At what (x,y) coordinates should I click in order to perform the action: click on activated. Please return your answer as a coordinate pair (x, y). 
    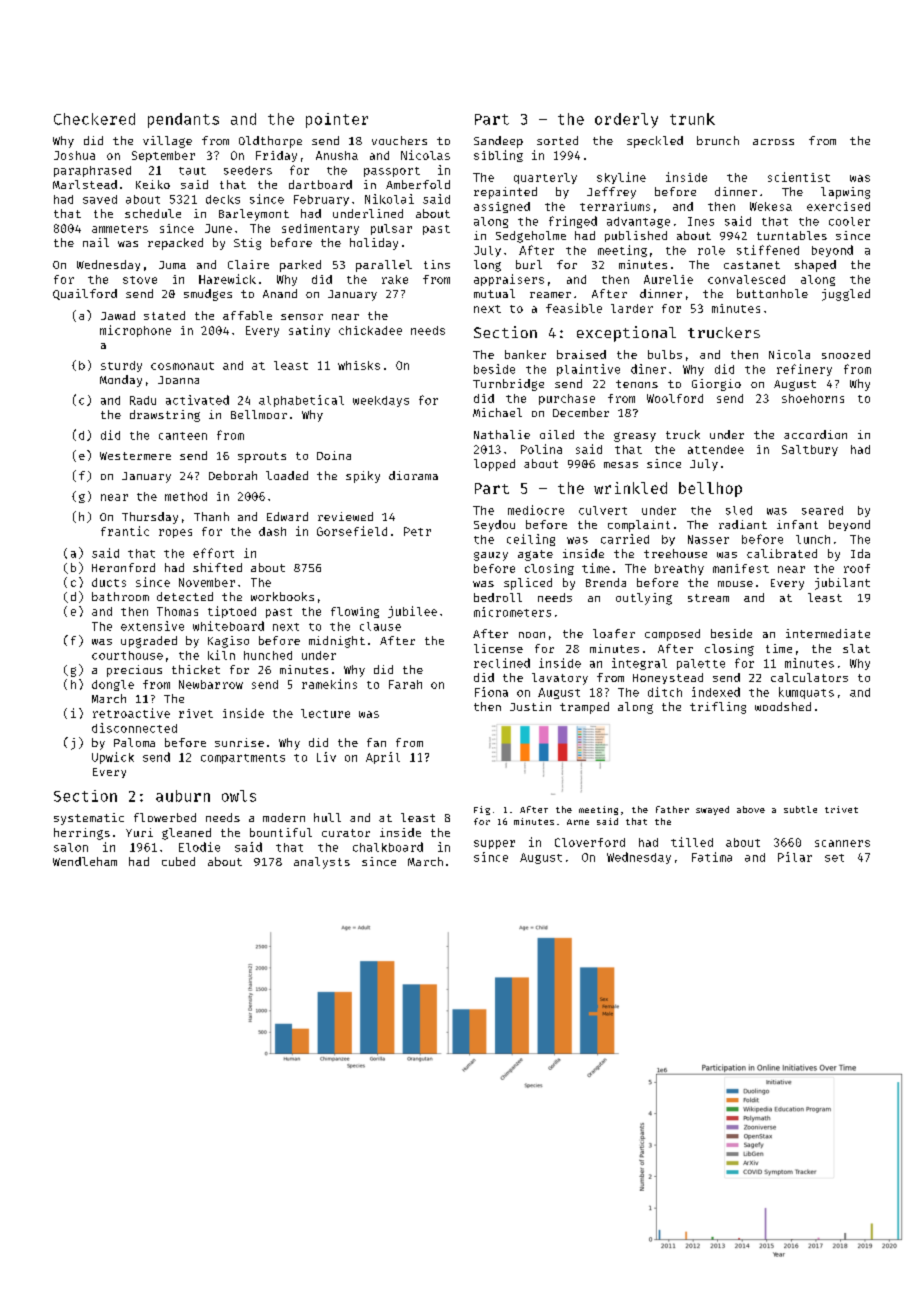
    Looking at the image, I should click on (197, 400).
